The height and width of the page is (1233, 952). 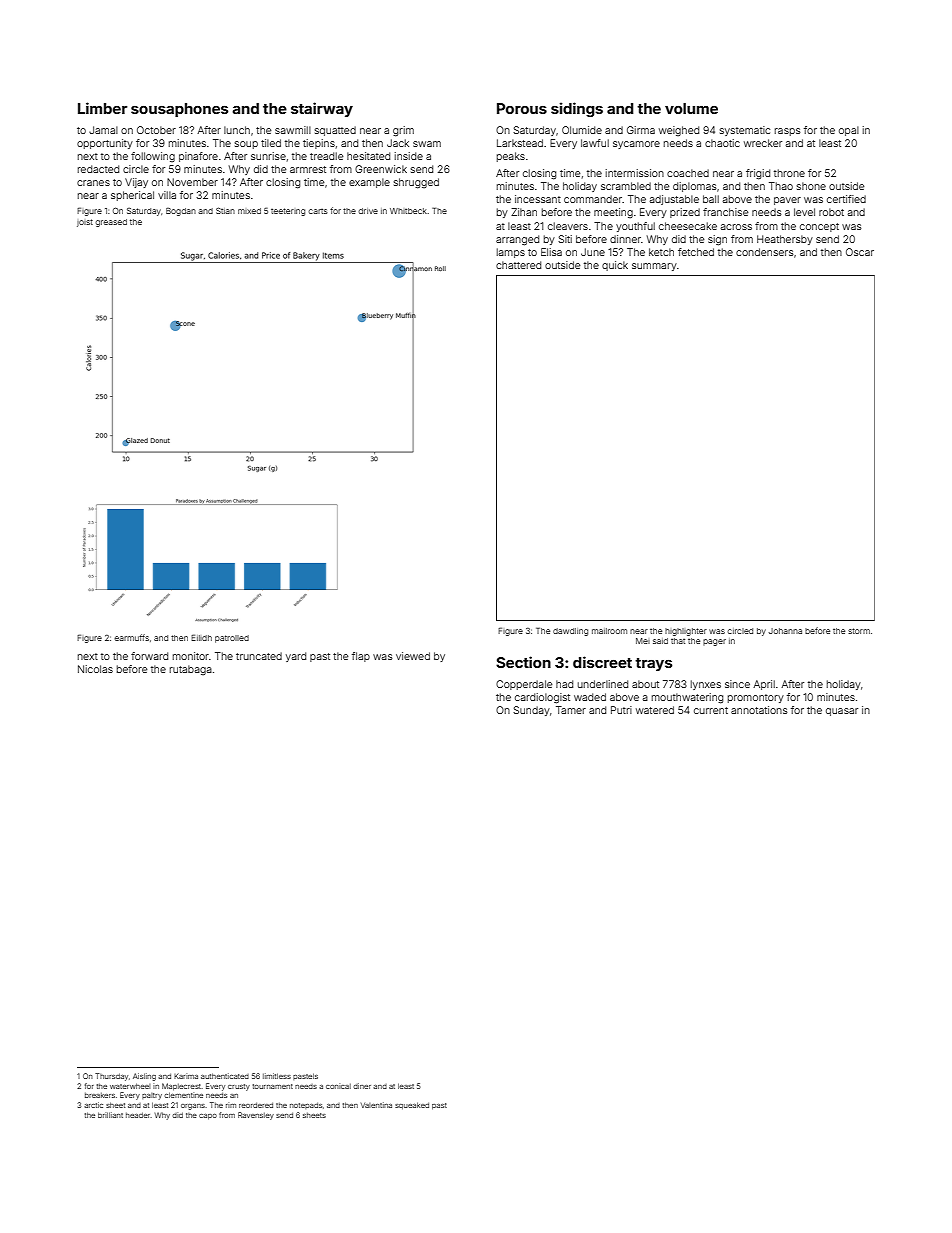 What do you see at coordinates (191, 670) in the page?
I see `rutabaga` at bounding box center [191, 670].
